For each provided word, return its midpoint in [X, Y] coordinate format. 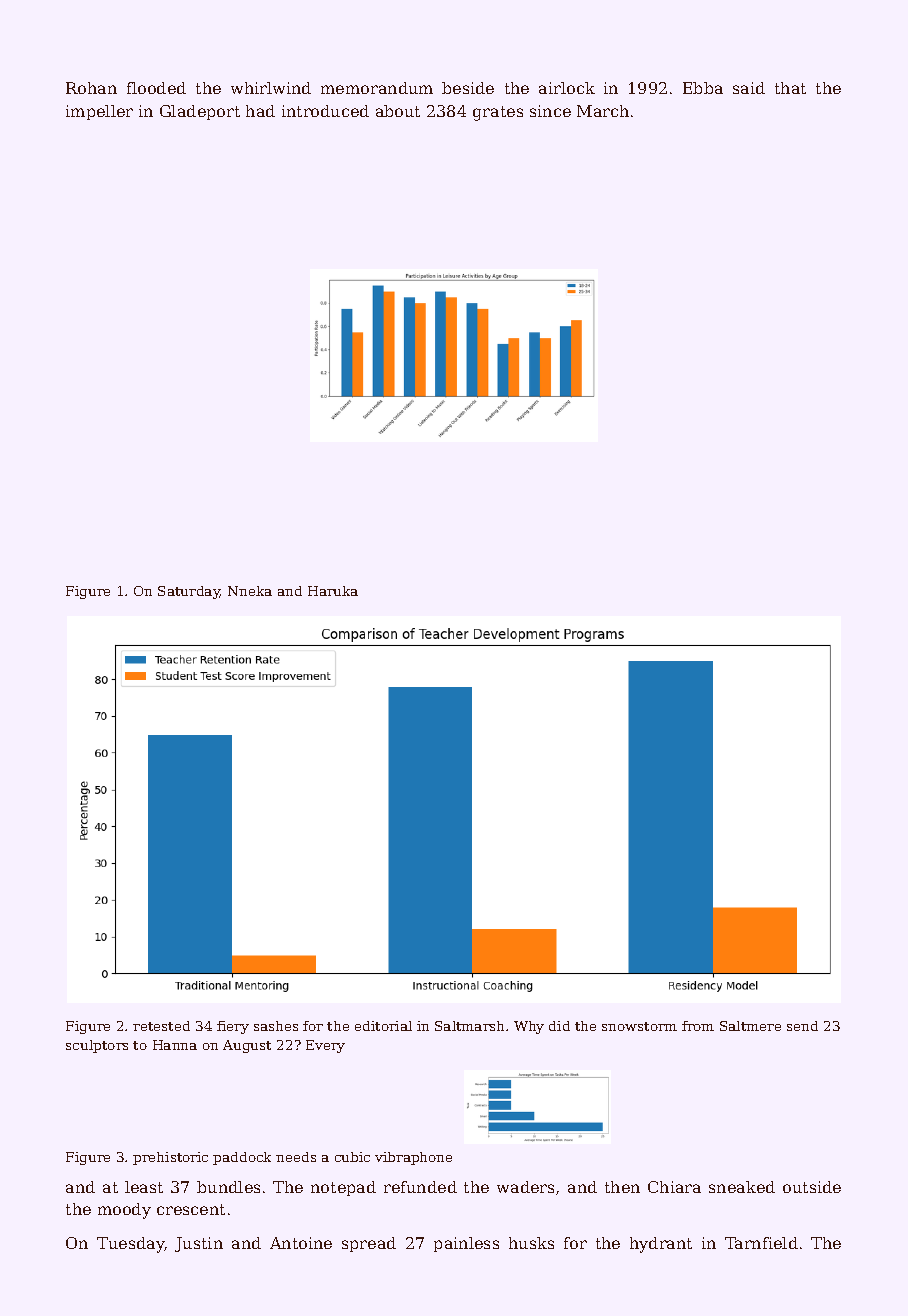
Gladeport [200, 112]
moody [124, 1211]
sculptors [97, 1046]
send [802, 1026]
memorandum [377, 88]
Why [529, 1027]
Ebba [703, 88]
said [749, 88]
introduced [325, 111]
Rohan [91, 88]
